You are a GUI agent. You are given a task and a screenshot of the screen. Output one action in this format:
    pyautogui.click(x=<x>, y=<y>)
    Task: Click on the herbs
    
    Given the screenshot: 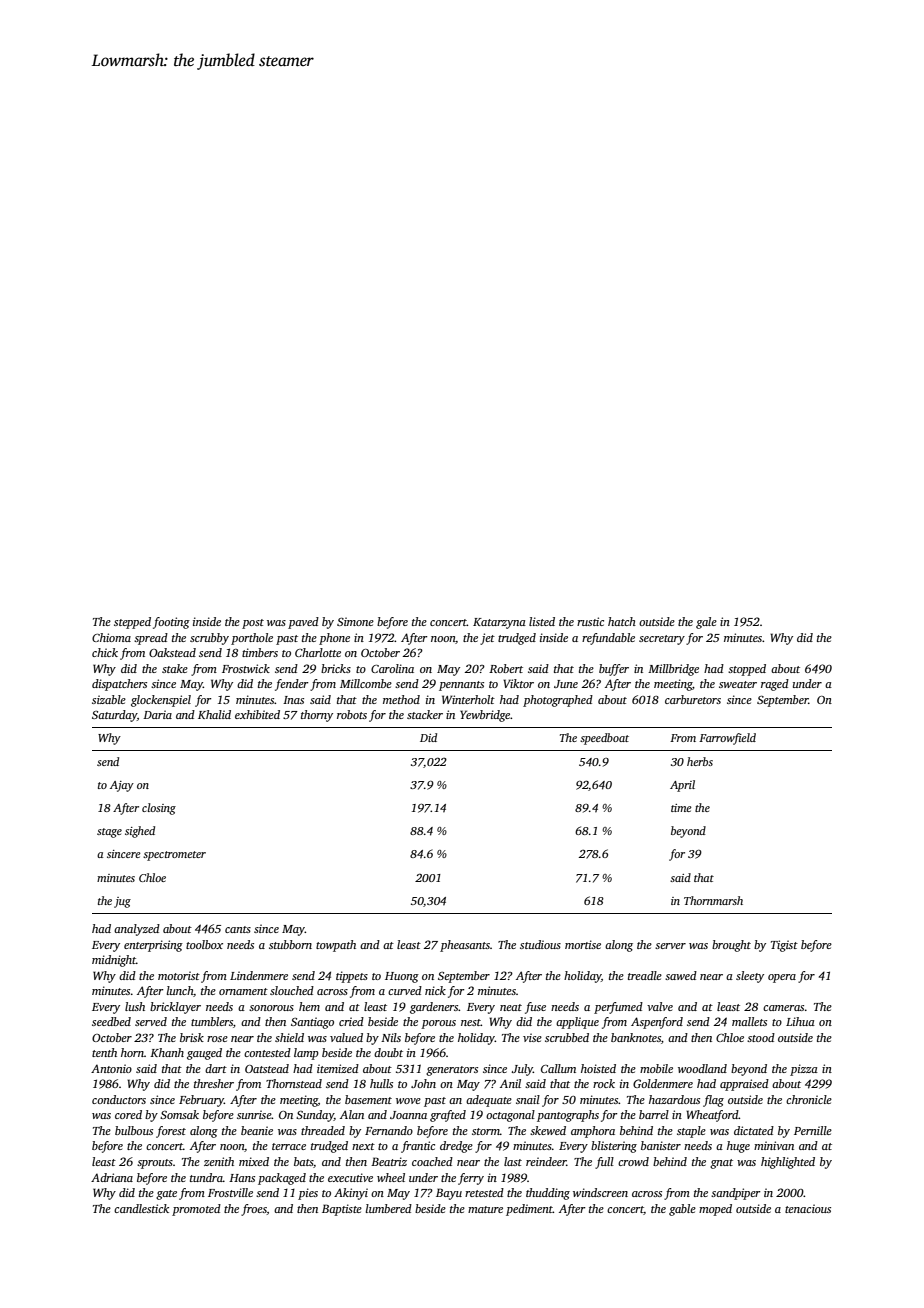 What is the action you would take?
    pyautogui.click(x=700, y=761)
